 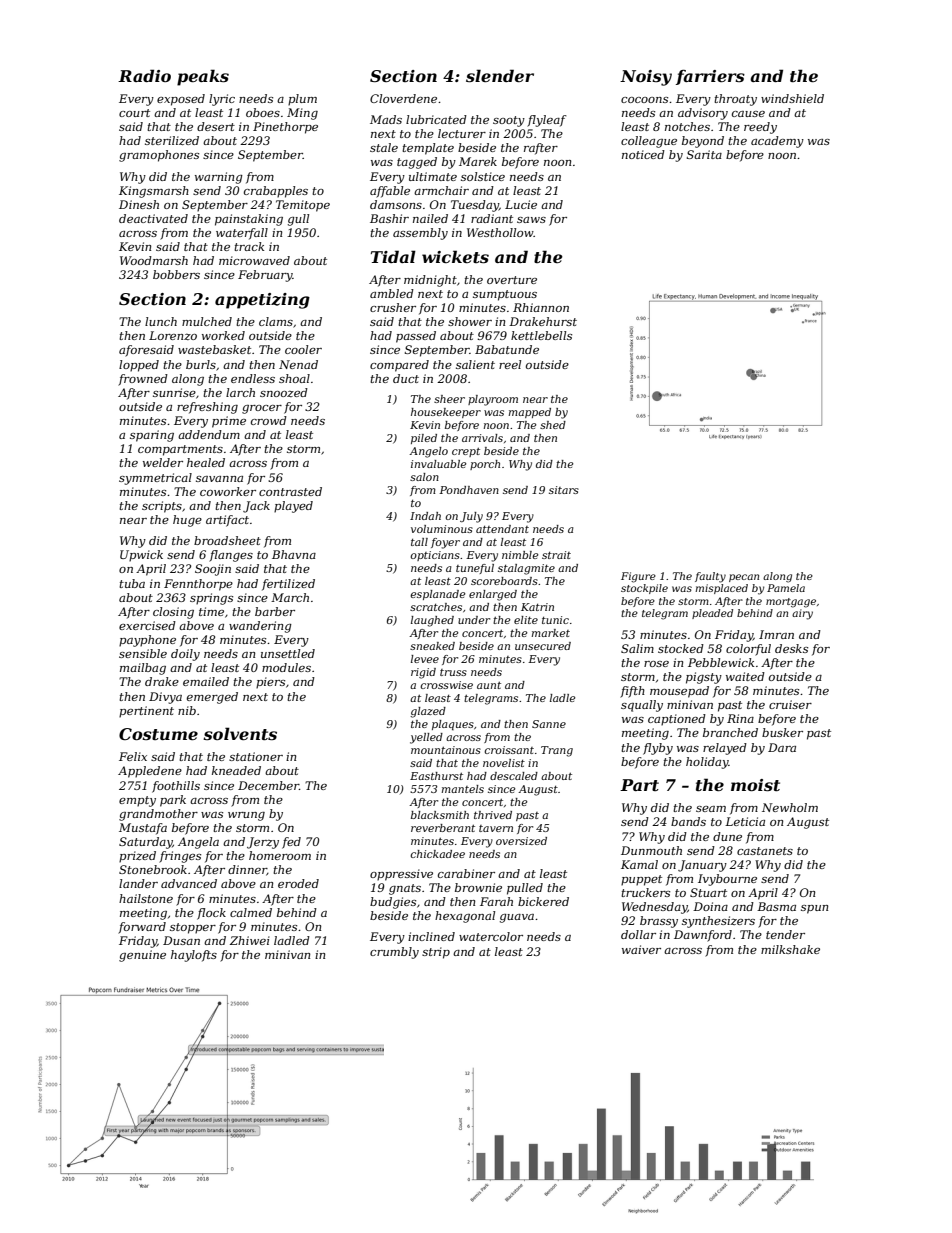 I want to click on waiver, so click(x=641, y=949).
